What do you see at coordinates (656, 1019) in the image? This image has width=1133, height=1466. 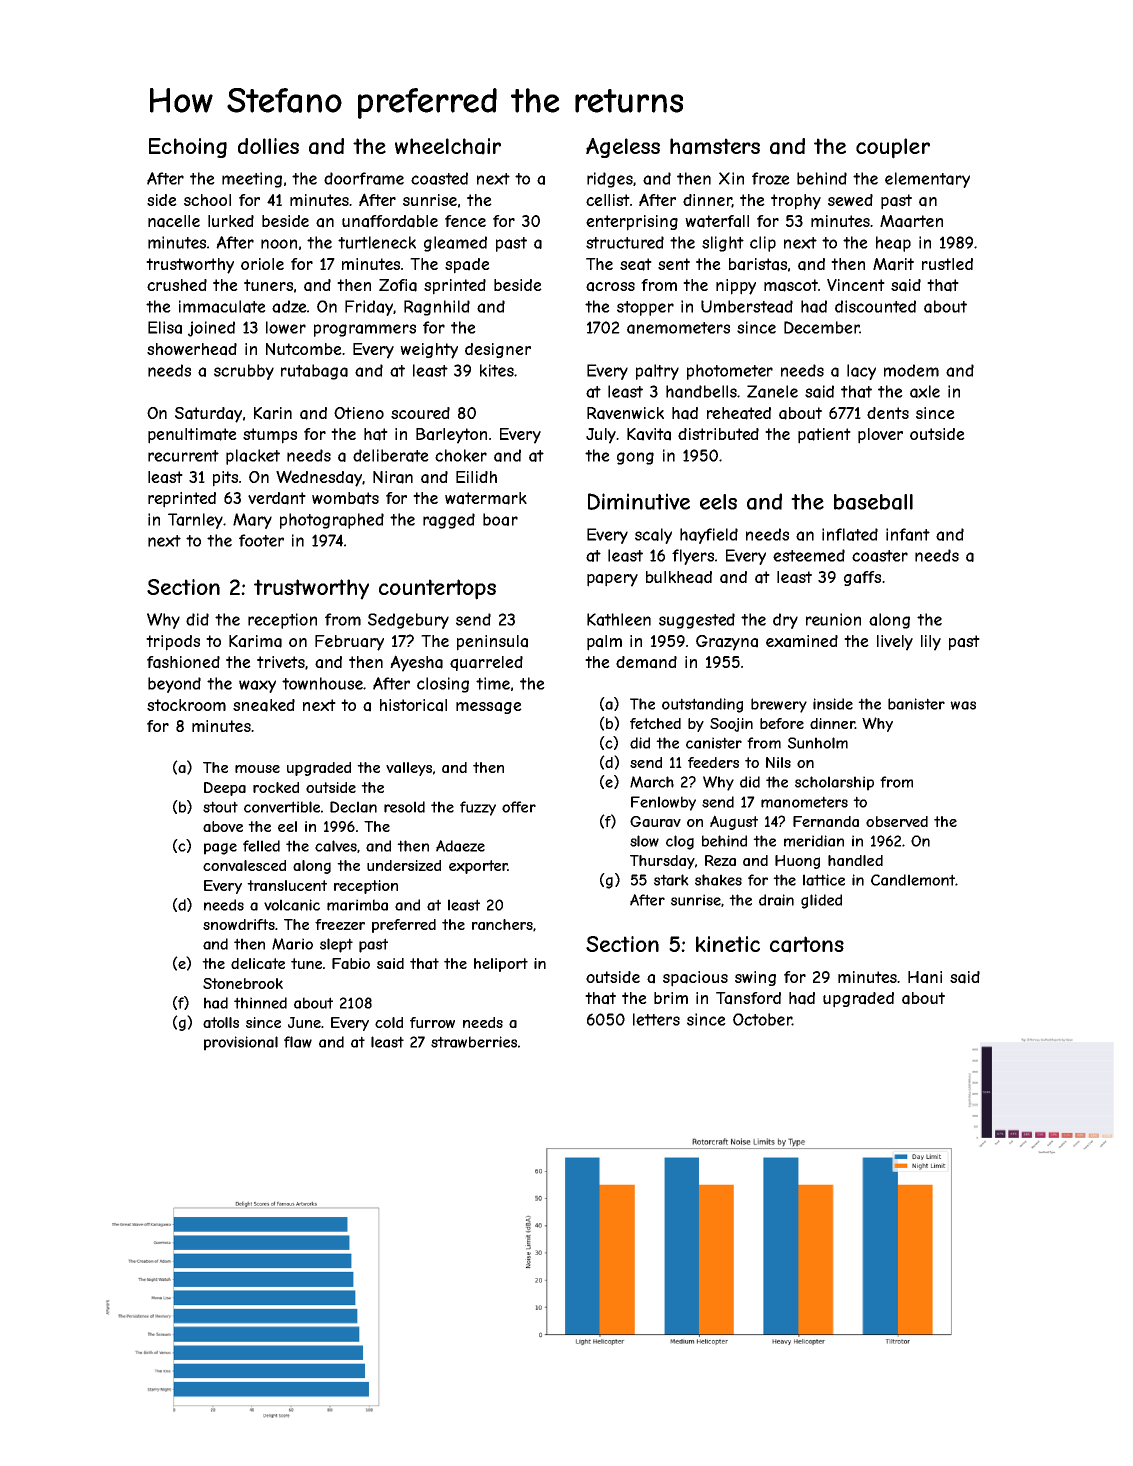 I see `letters` at bounding box center [656, 1019].
